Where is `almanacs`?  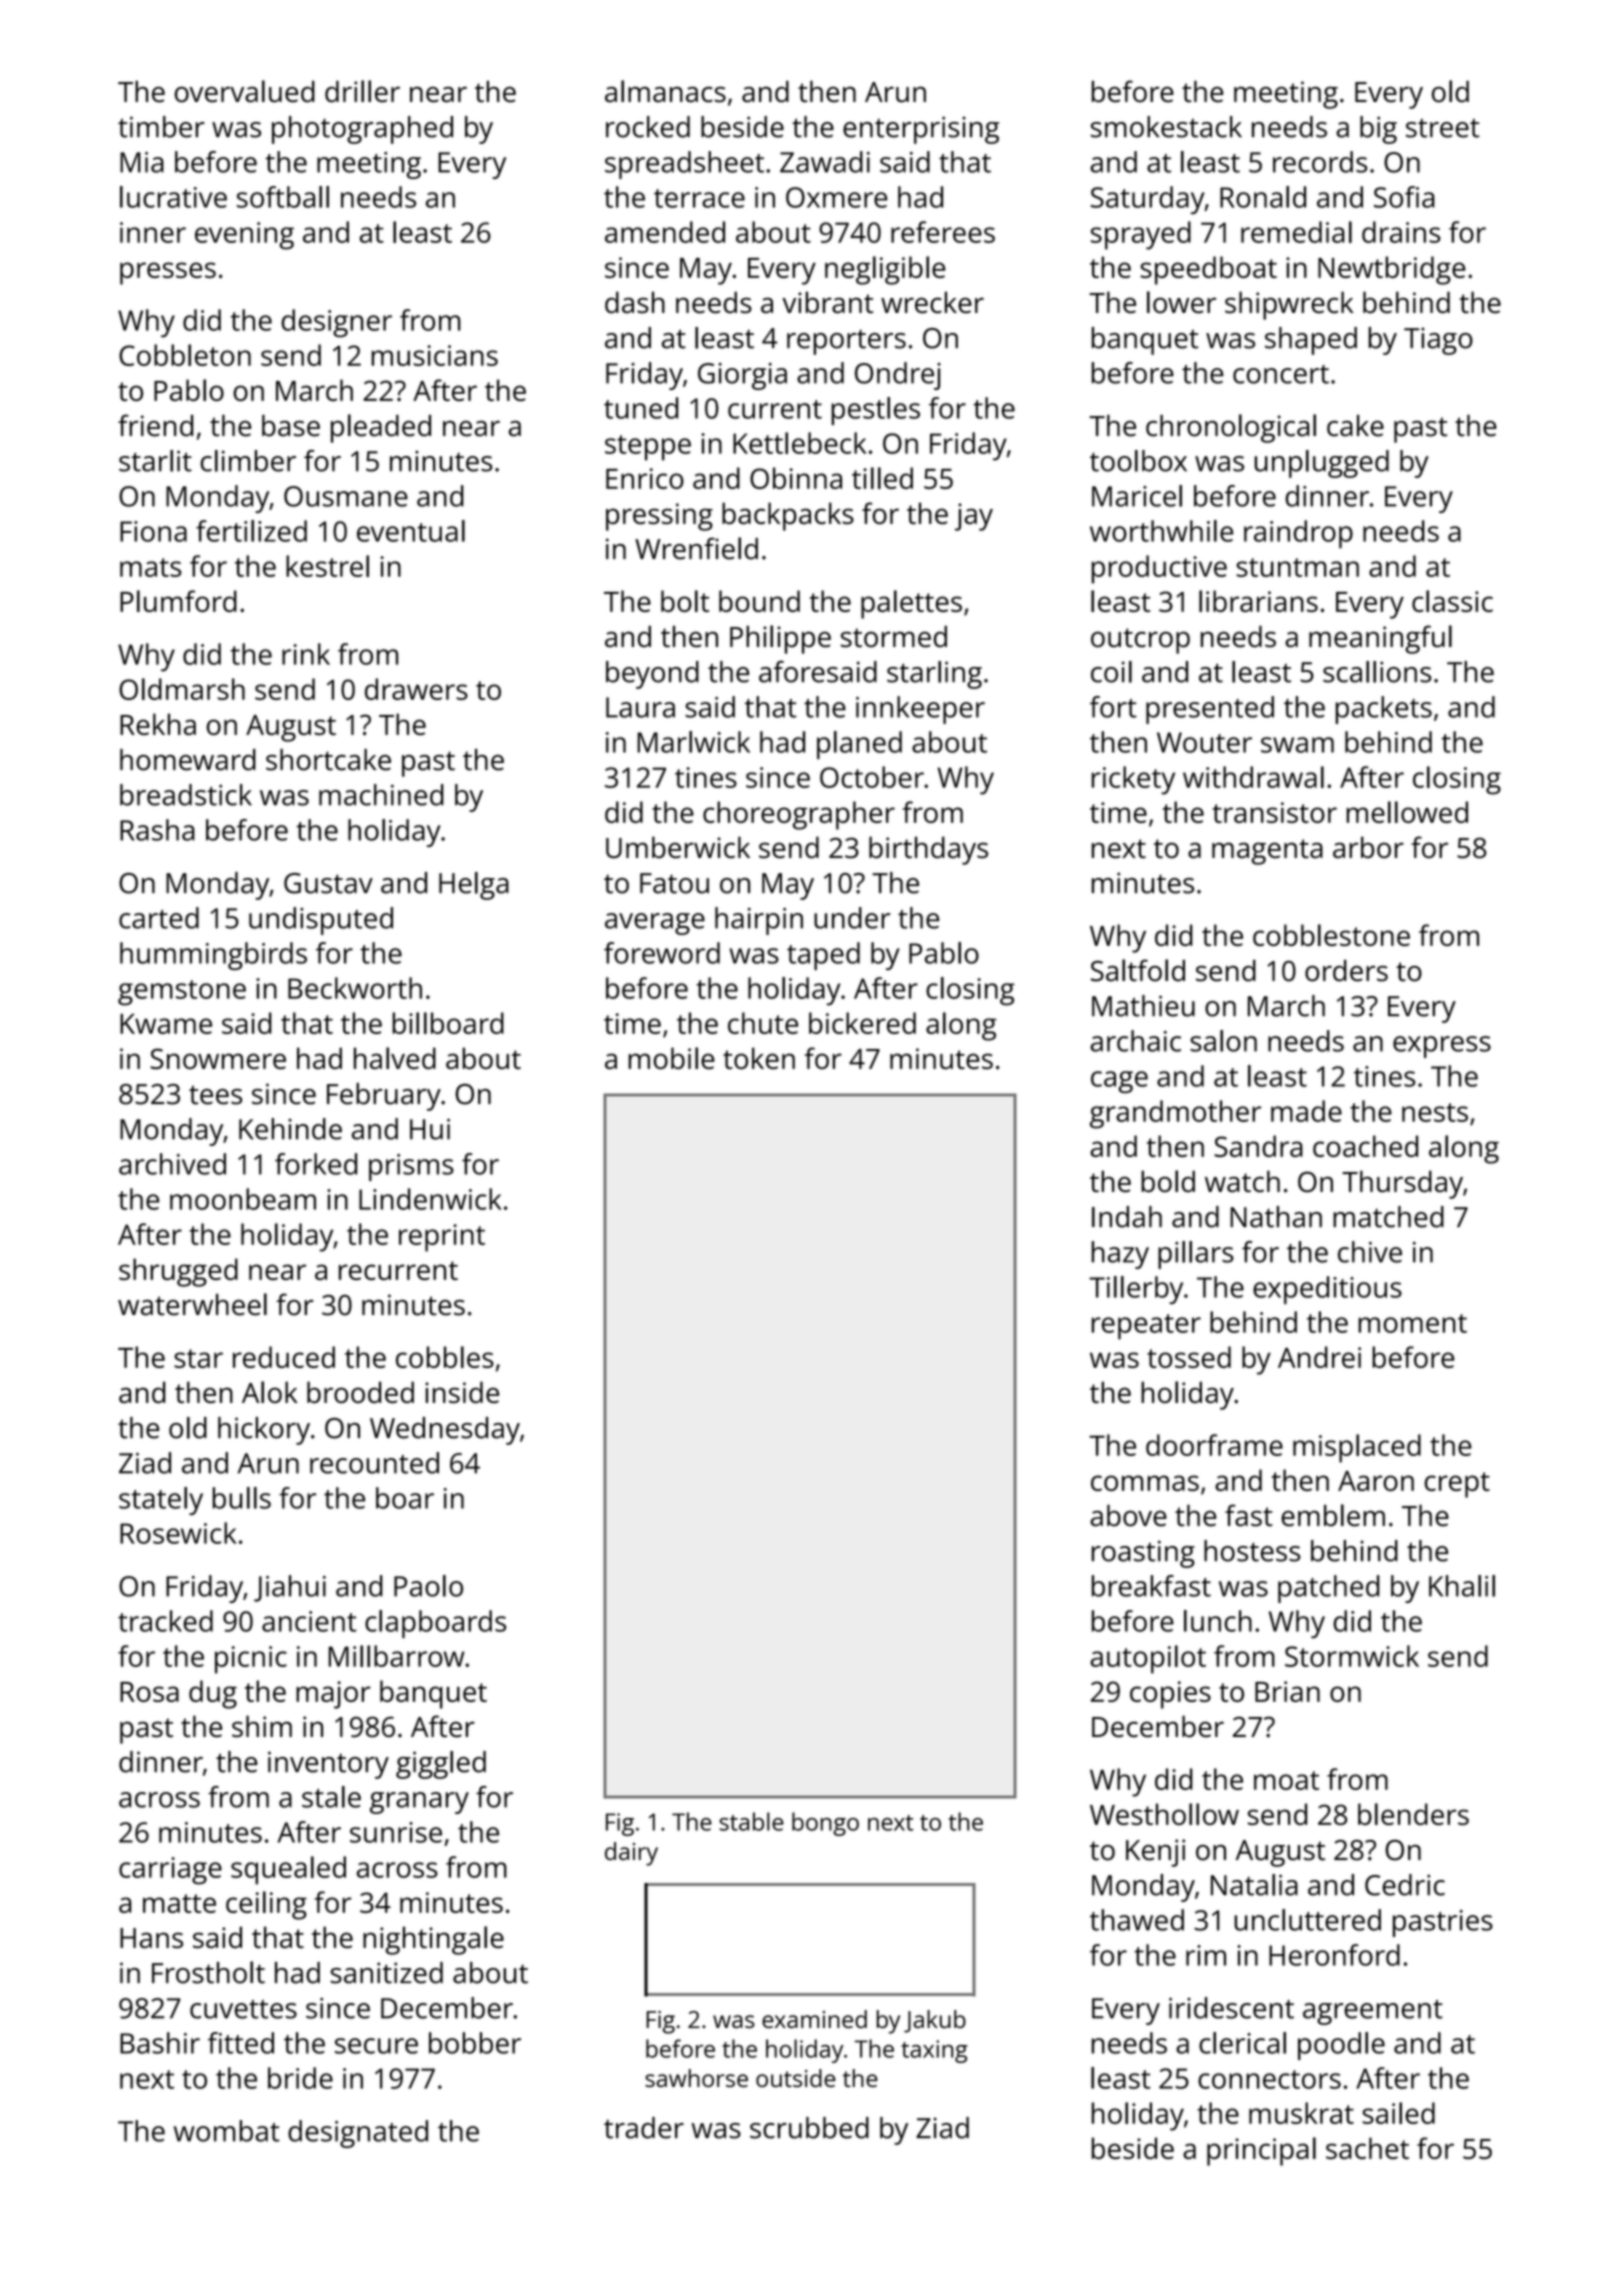 almanacs is located at coordinates (665, 91).
